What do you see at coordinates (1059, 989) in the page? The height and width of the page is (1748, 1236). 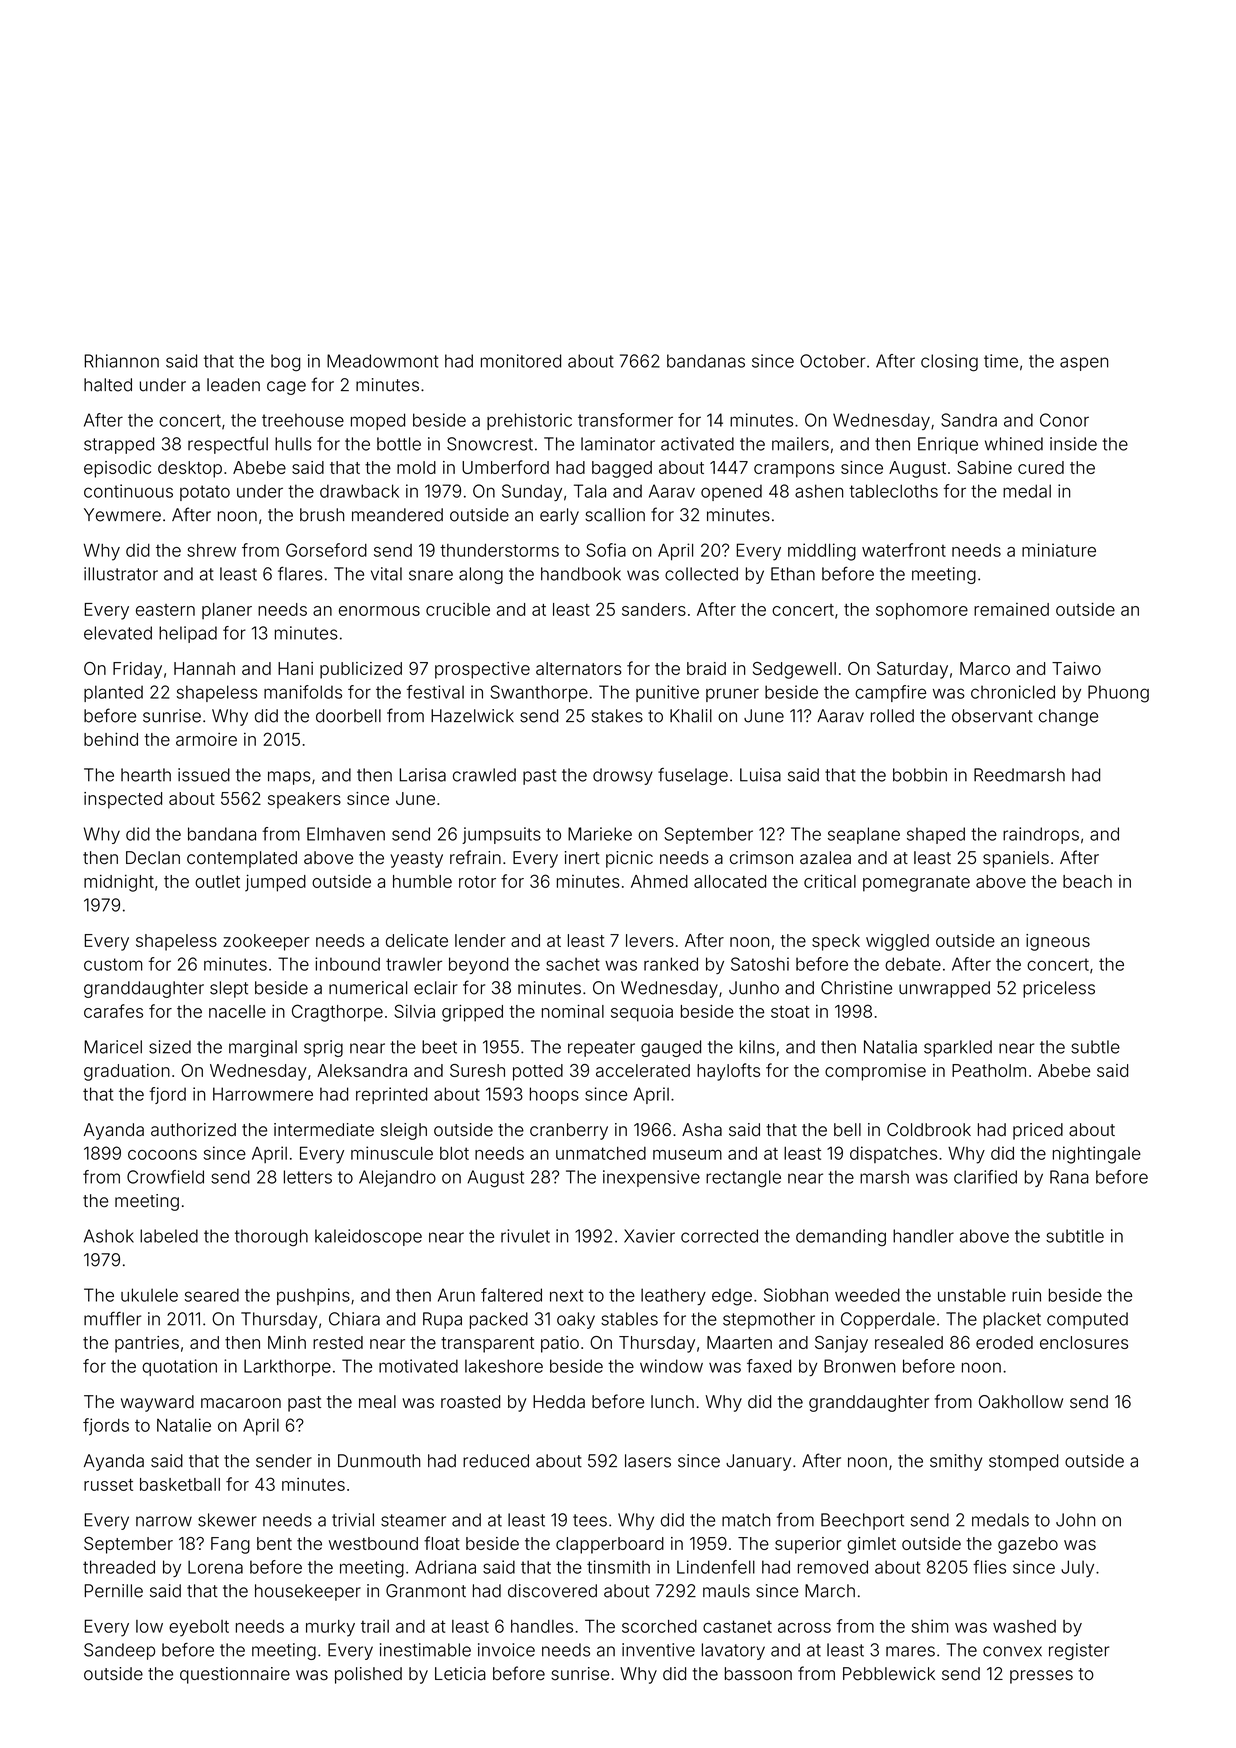 I see `priceless` at bounding box center [1059, 989].
